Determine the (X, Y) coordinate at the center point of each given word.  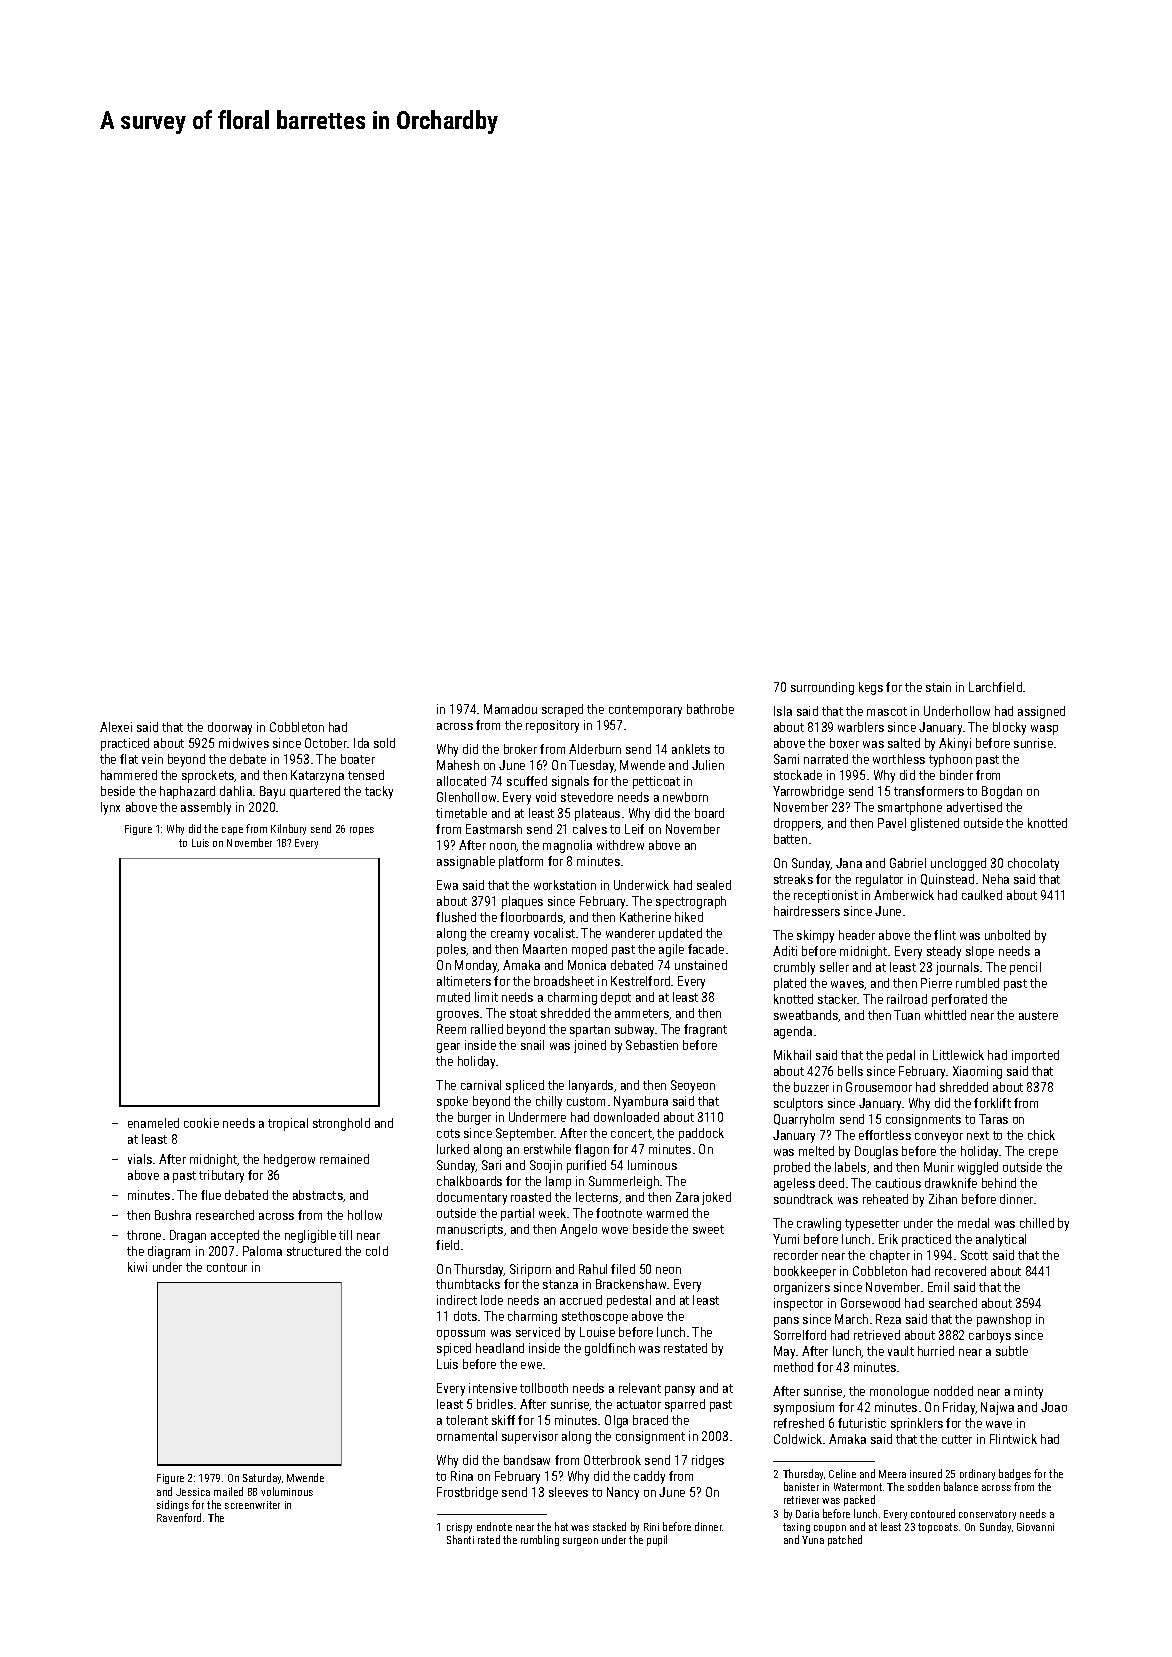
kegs (871, 688)
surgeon (580, 1542)
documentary (472, 1198)
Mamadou (510, 709)
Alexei (116, 727)
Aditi (785, 951)
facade (706, 949)
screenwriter (252, 1505)
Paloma (262, 1251)
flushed (456, 917)
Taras (993, 1119)
